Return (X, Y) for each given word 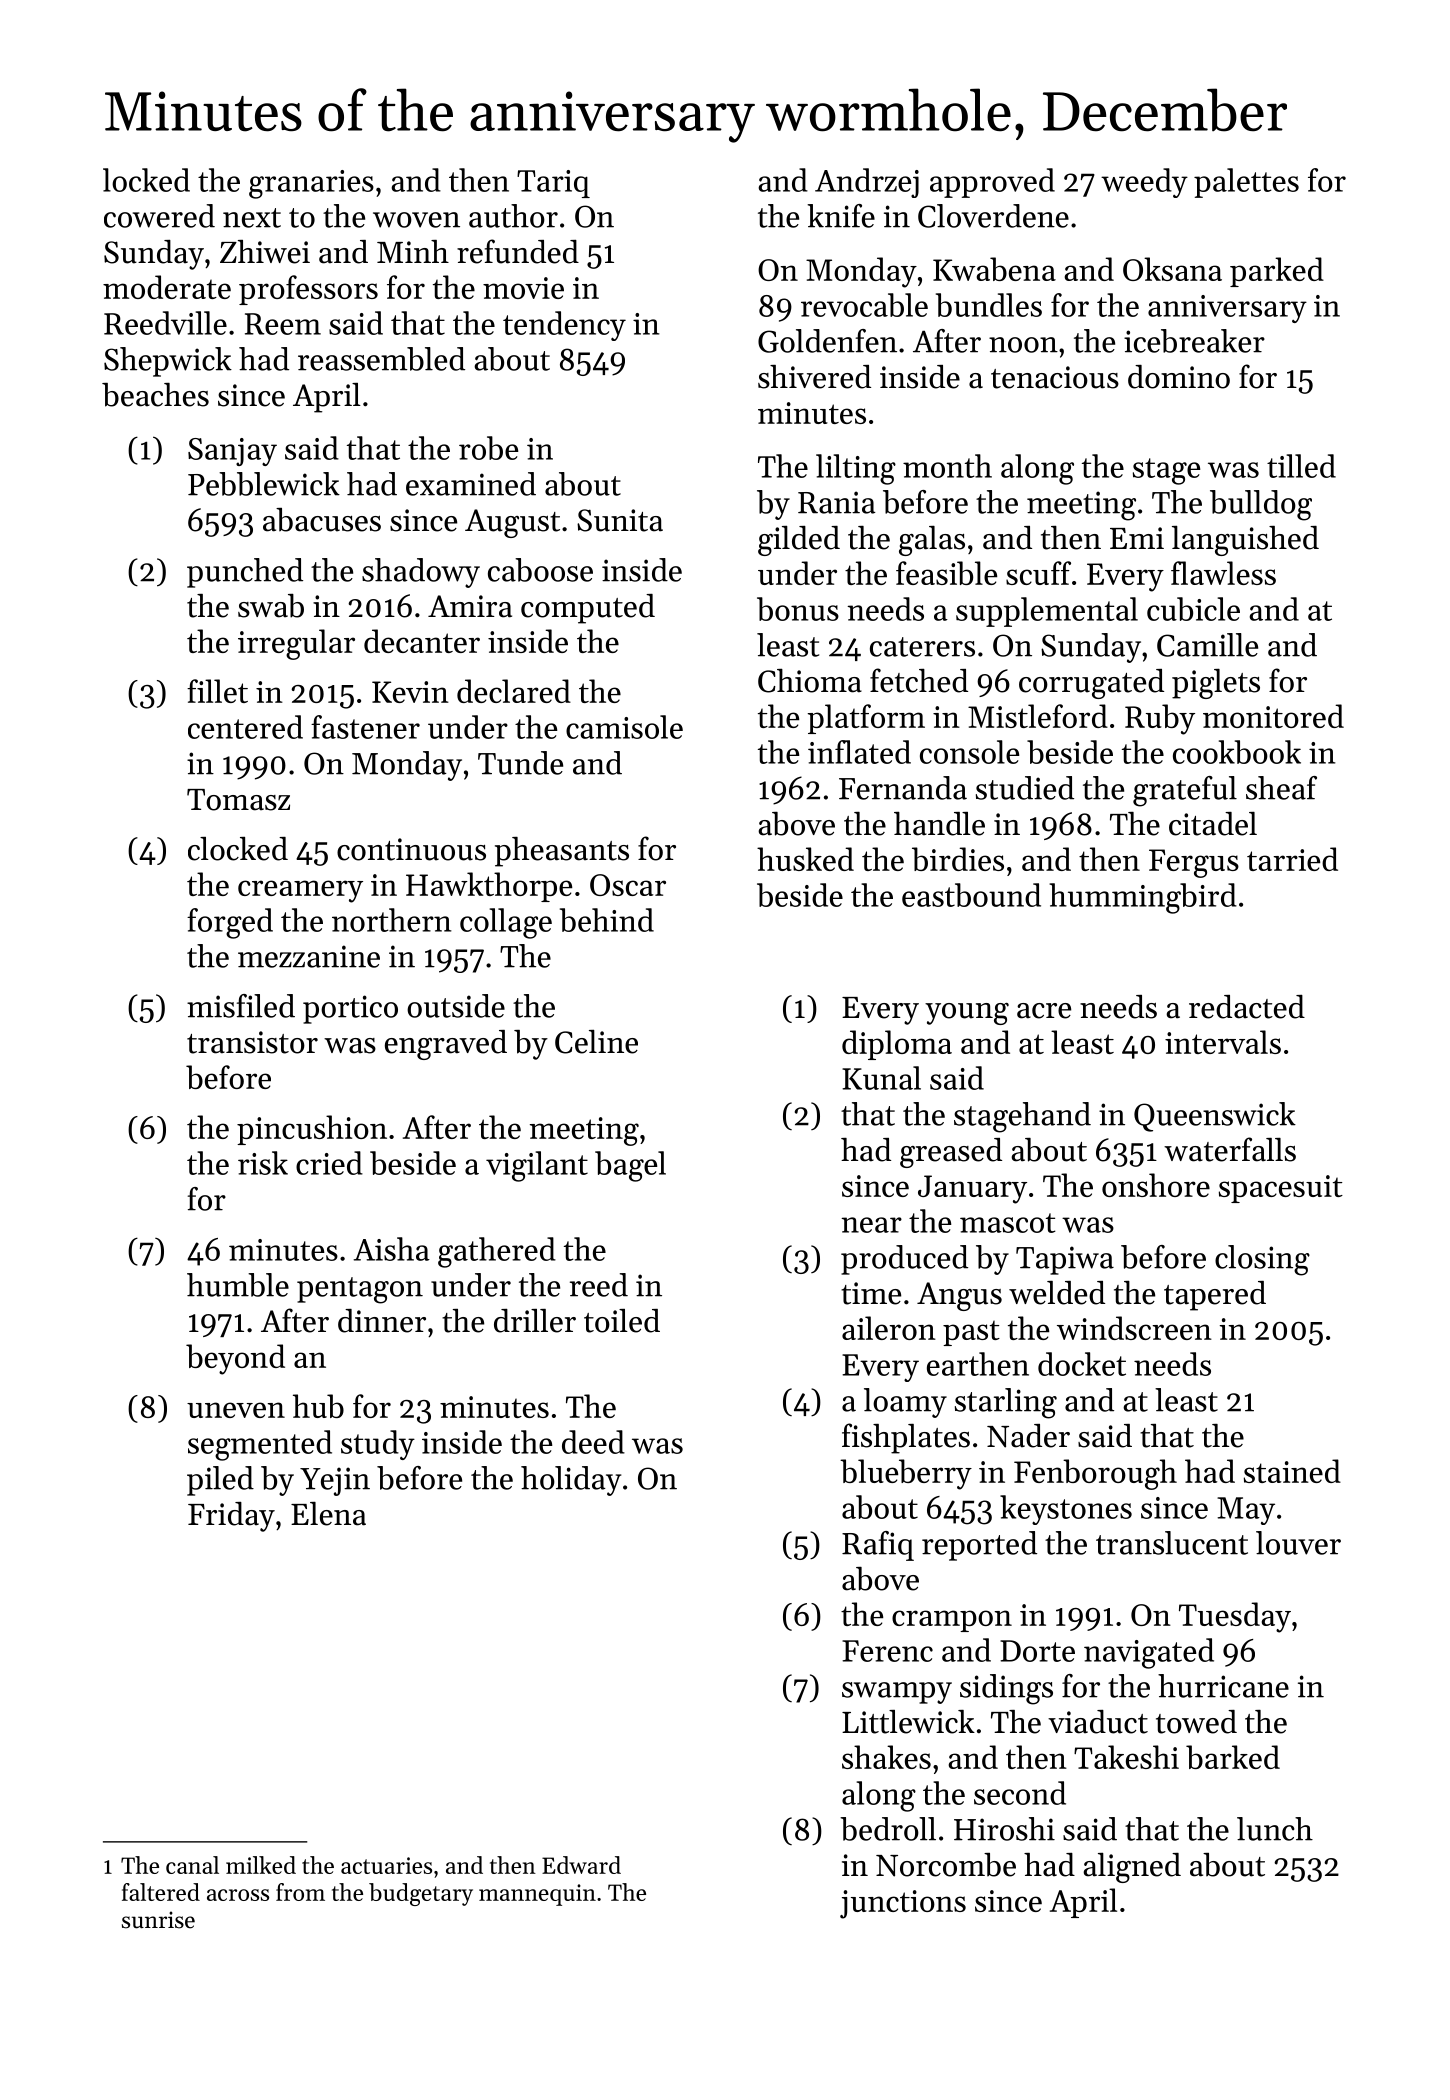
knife (841, 216)
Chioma (810, 681)
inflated (859, 752)
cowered (159, 216)
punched (245, 573)
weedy (1144, 183)
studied (1025, 788)
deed (593, 1442)
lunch (1275, 1829)
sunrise (158, 1920)
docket (1082, 1364)
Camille (1207, 645)
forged (230, 923)
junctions (903, 1904)
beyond (235, 1359)
